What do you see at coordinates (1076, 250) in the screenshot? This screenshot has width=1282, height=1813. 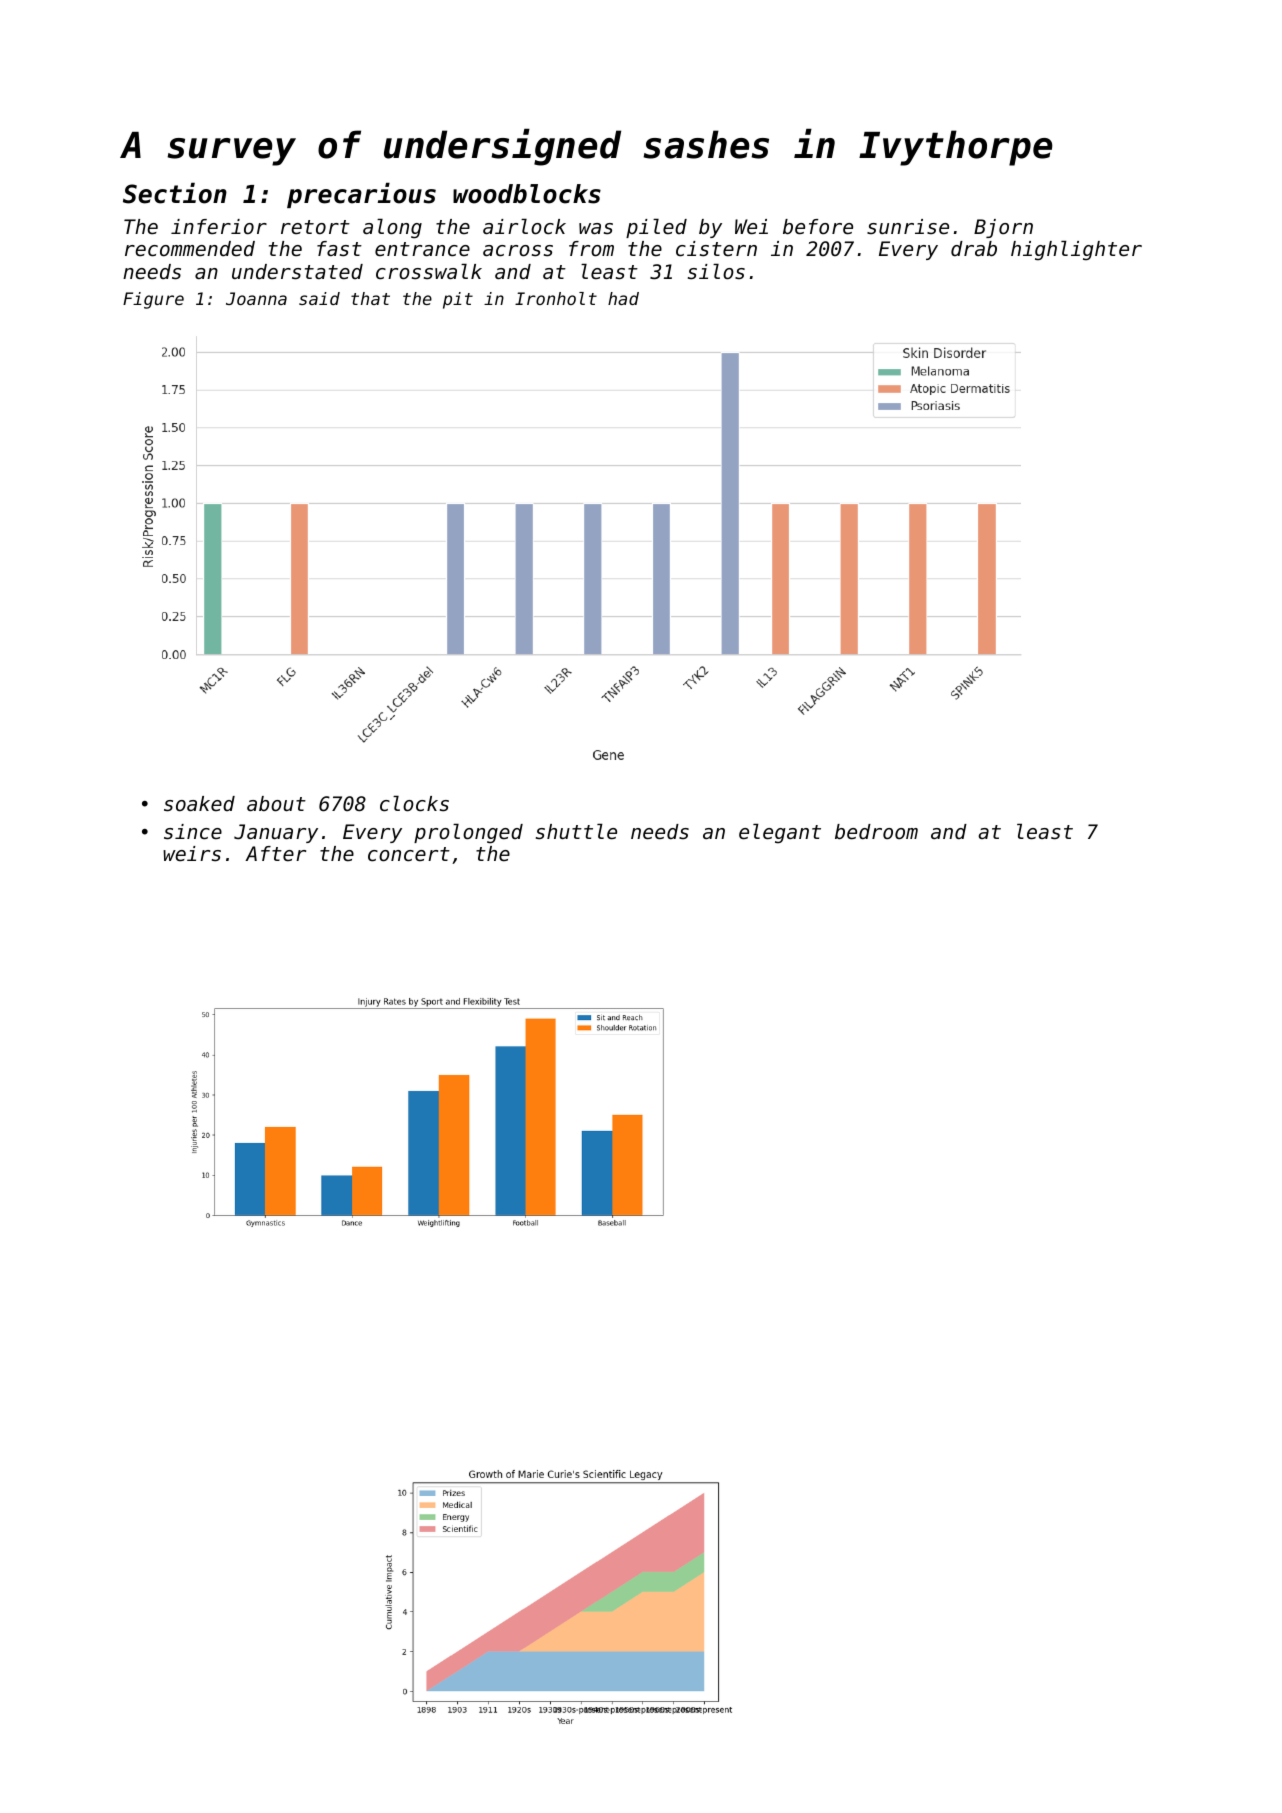 I see `highlighter` at bounding box center [1076, 250].
